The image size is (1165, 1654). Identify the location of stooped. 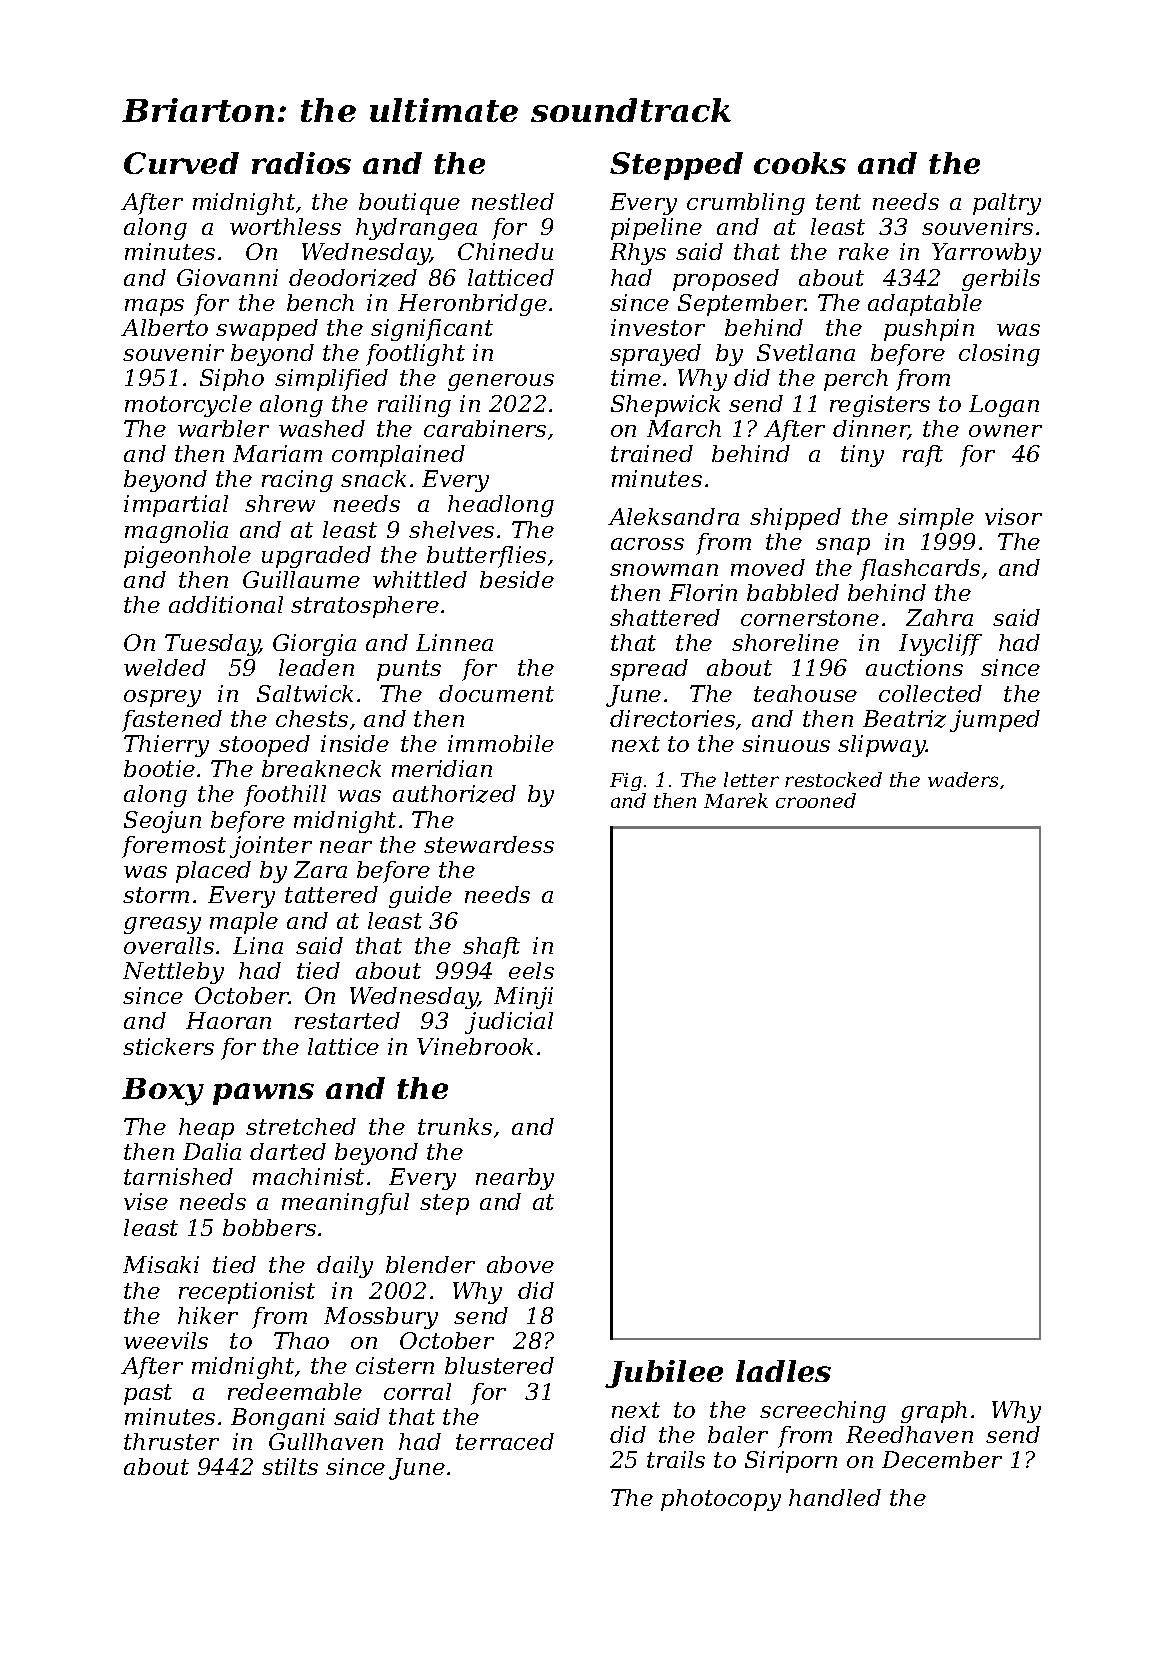
(264, 746).
